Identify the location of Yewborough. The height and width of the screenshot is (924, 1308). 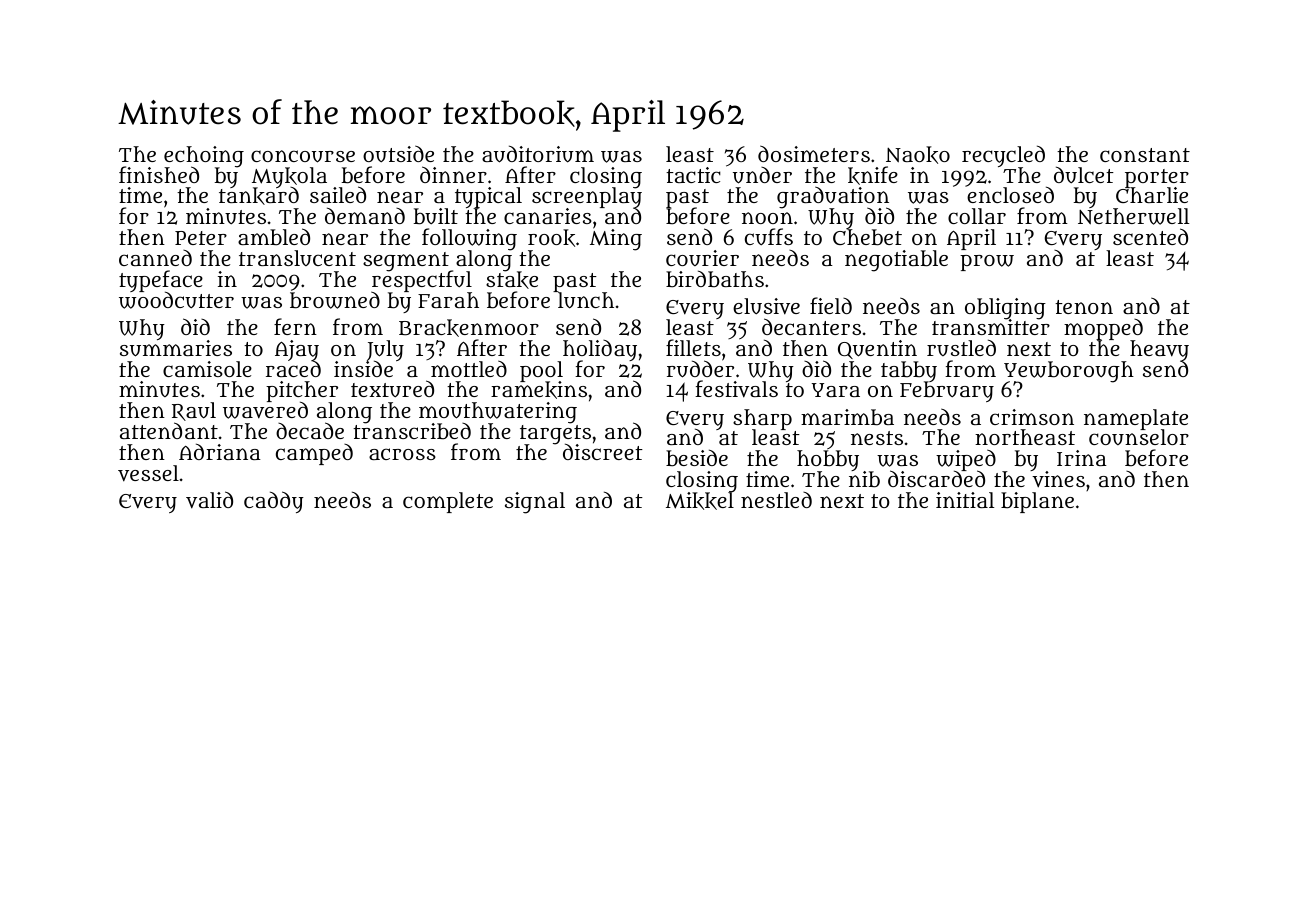
(1069, 371).
